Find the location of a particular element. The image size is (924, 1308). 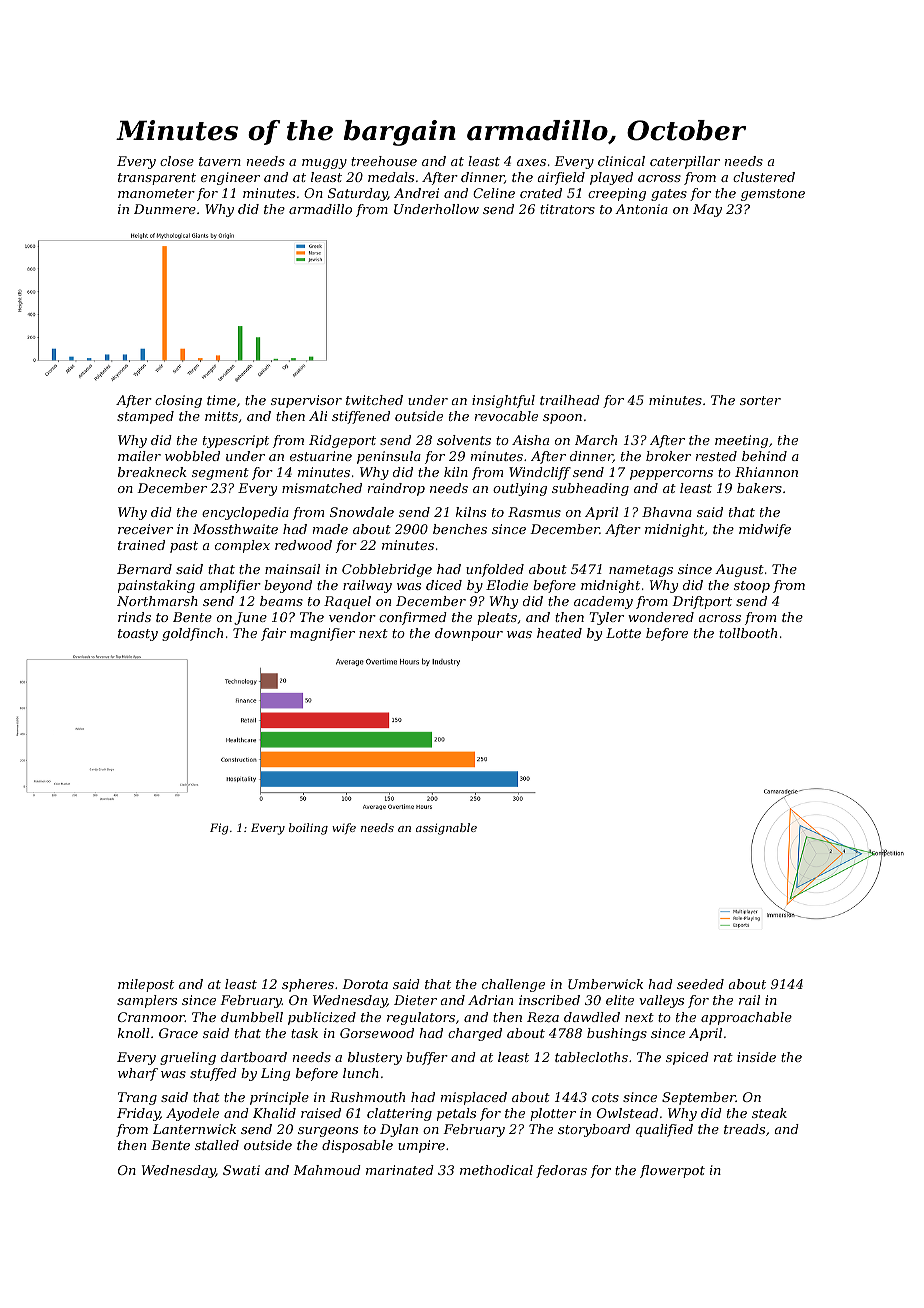

axes is located at coordinates (531, 162).
